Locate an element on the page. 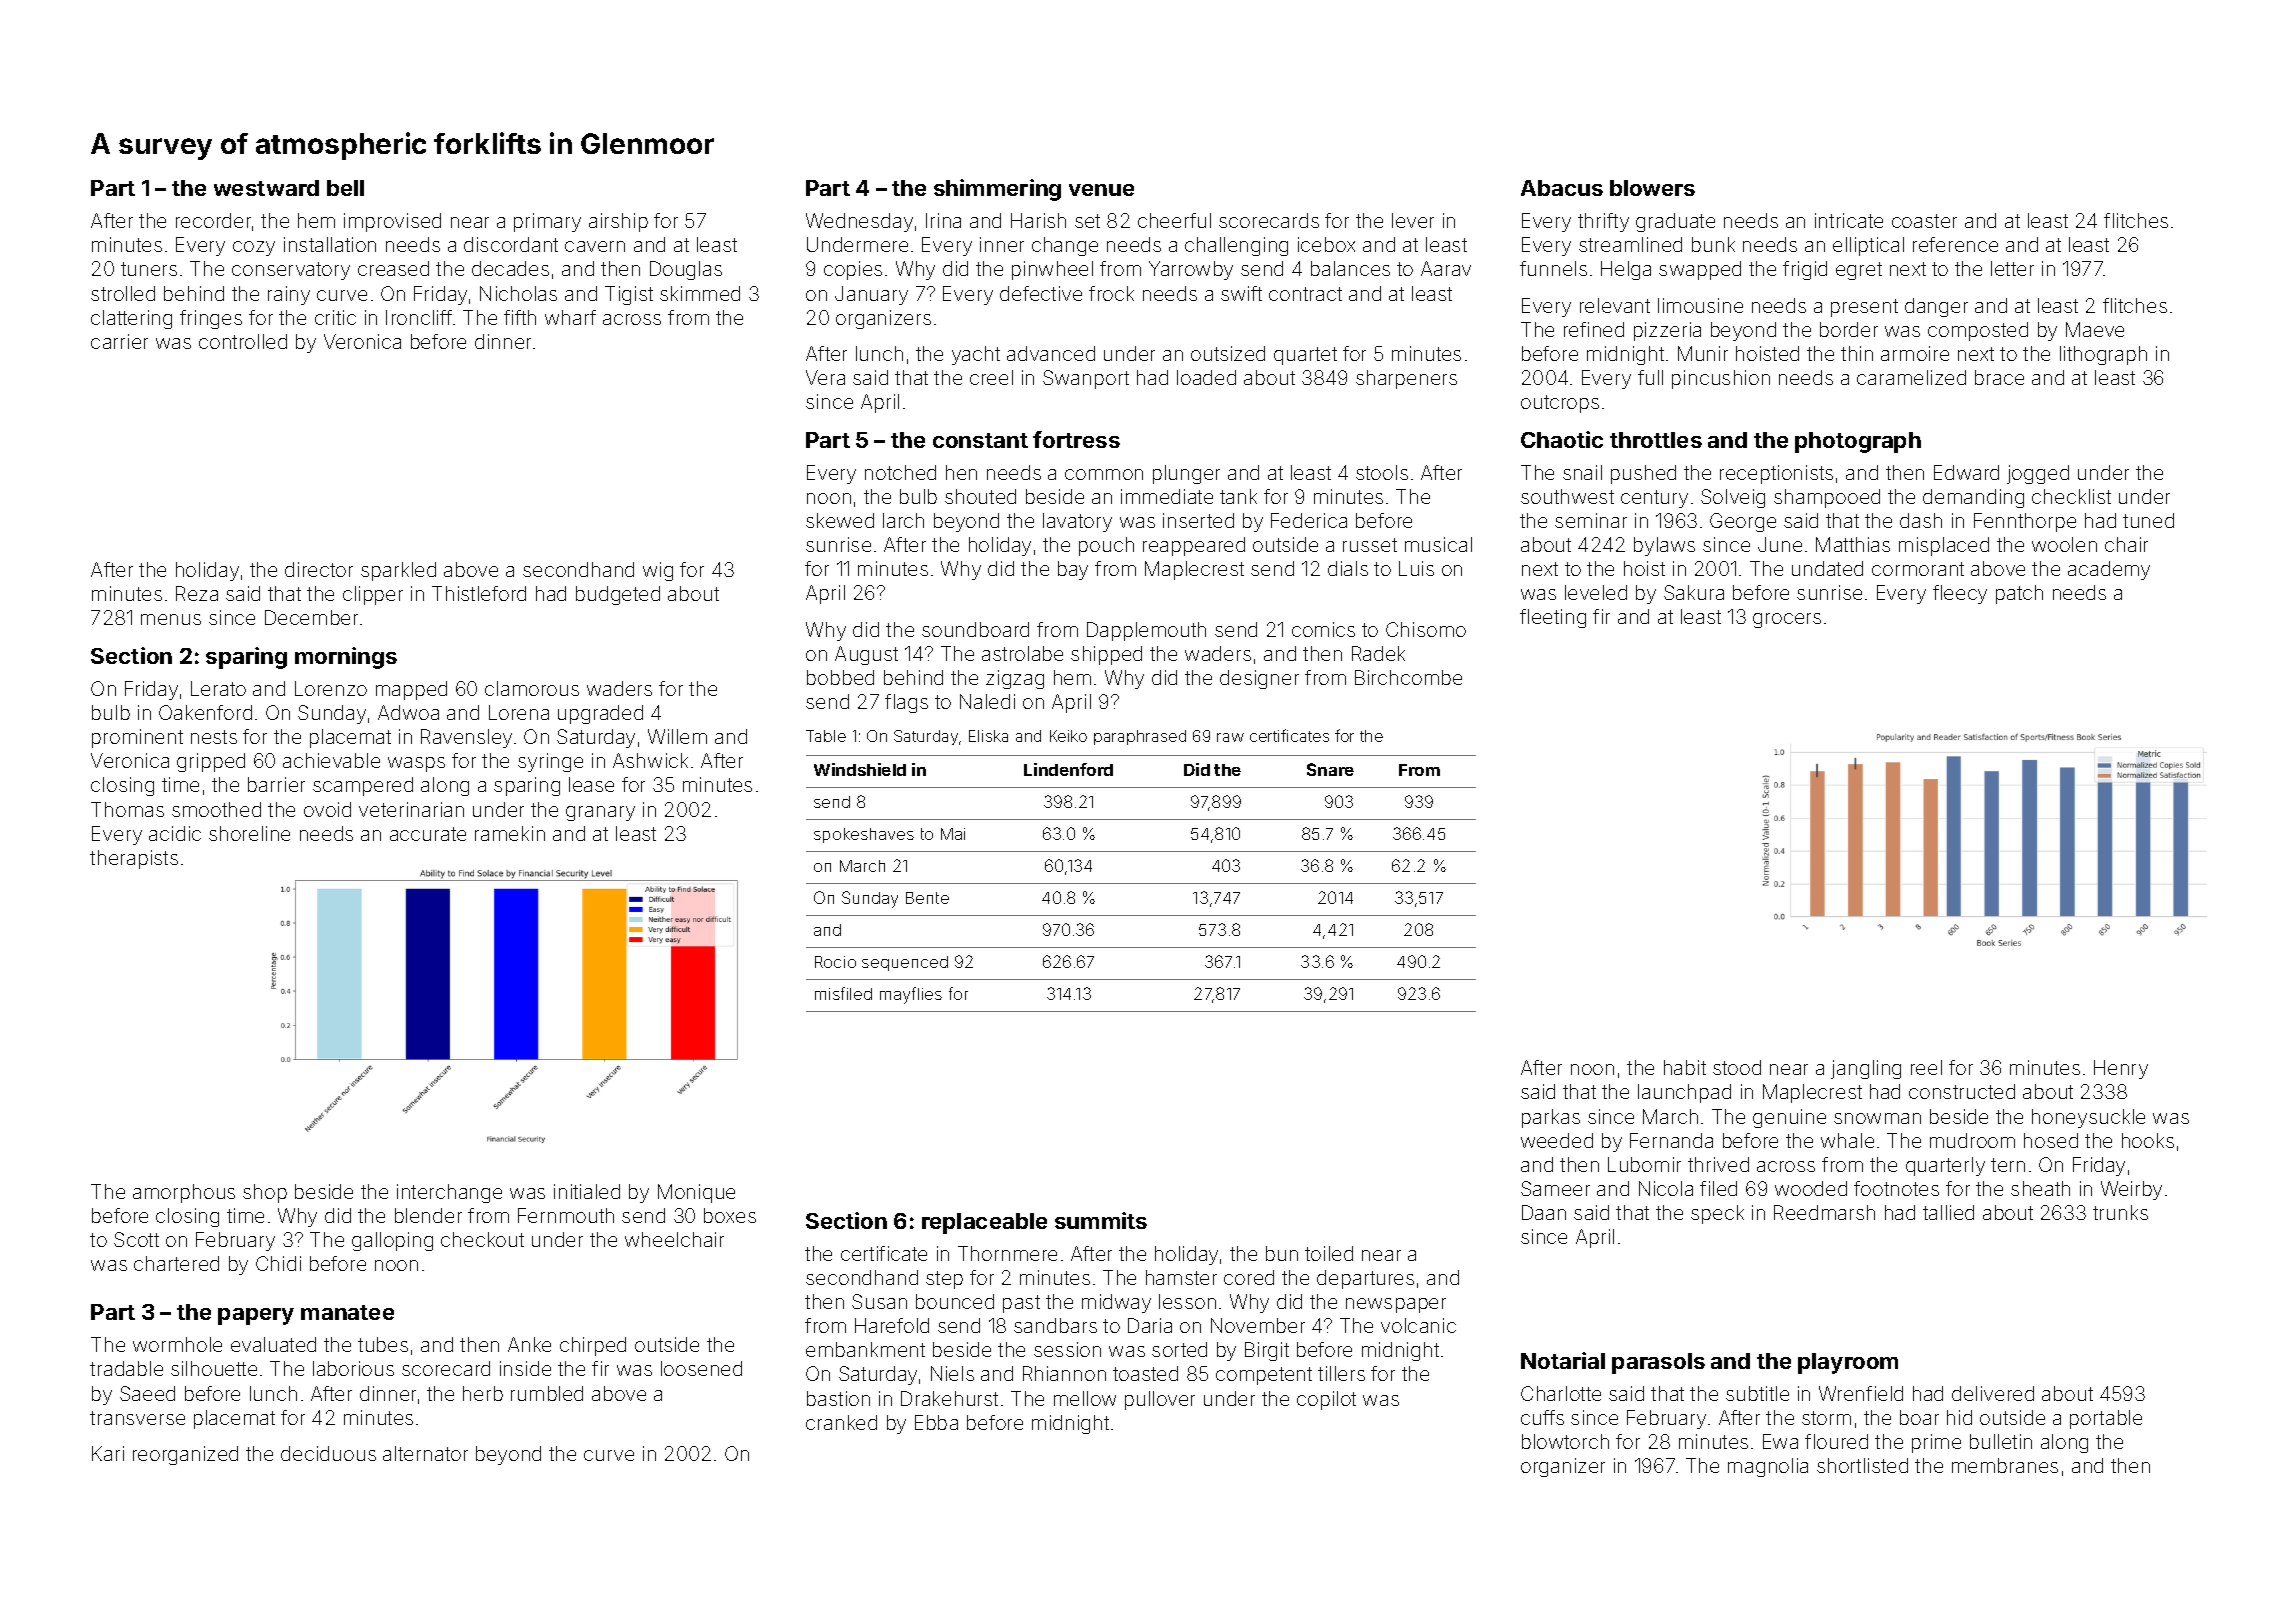  skewed is located at coordinates (840, 520).
